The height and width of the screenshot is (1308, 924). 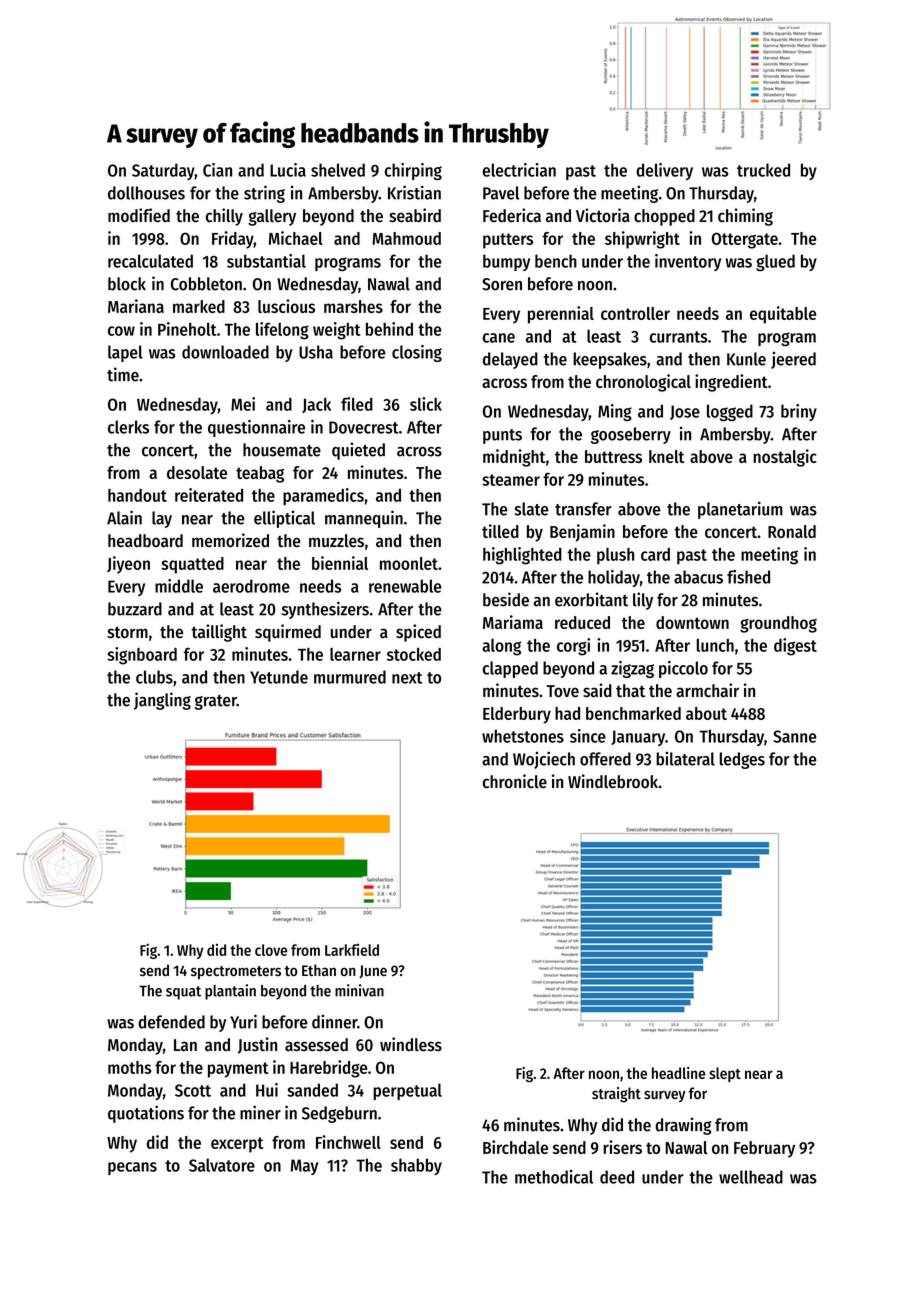 I want to click on Salvatore, so click(x=222, y=1165).
